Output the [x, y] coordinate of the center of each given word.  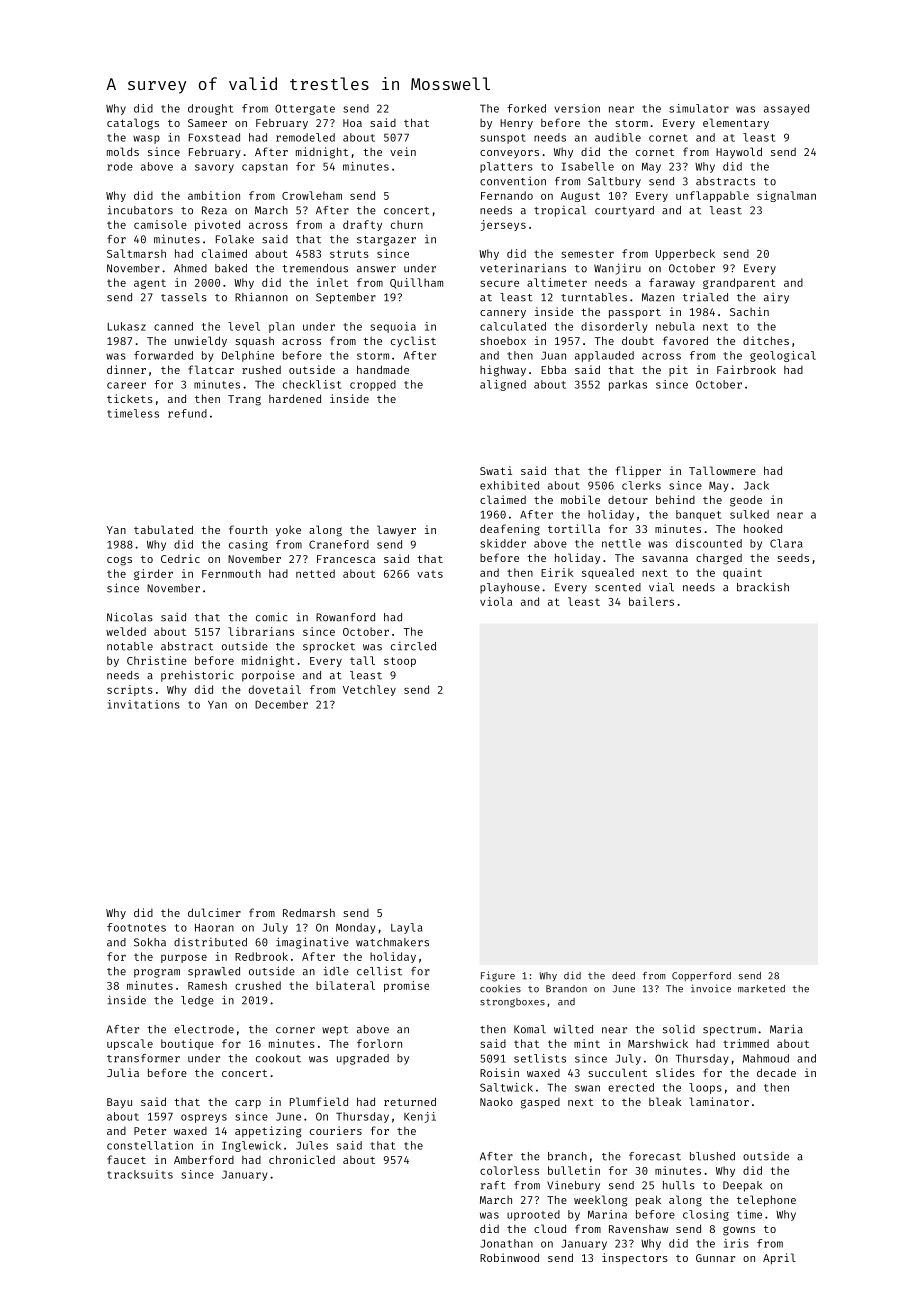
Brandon [566, 989]
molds [123, 151]
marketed [761, 989]
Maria [786, 1029]
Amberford [204, 1159]
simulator [699, 108]
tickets [130, 398]
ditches [766, 340]
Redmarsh [309, 912]
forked [526, 108]
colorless [509, 1170]
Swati [496, 470]
